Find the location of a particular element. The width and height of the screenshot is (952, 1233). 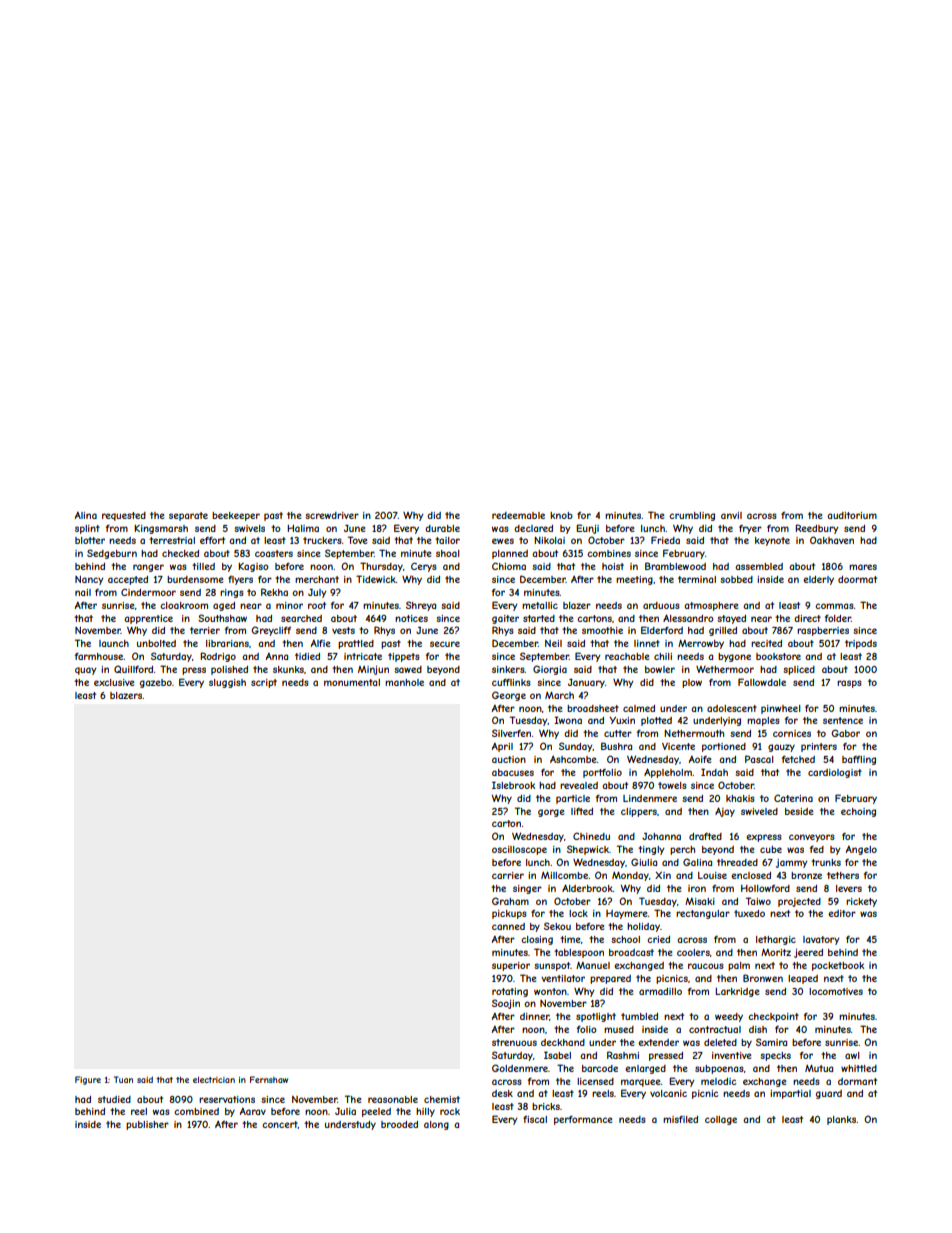

Angelo is located at coordinates (861, 850).
